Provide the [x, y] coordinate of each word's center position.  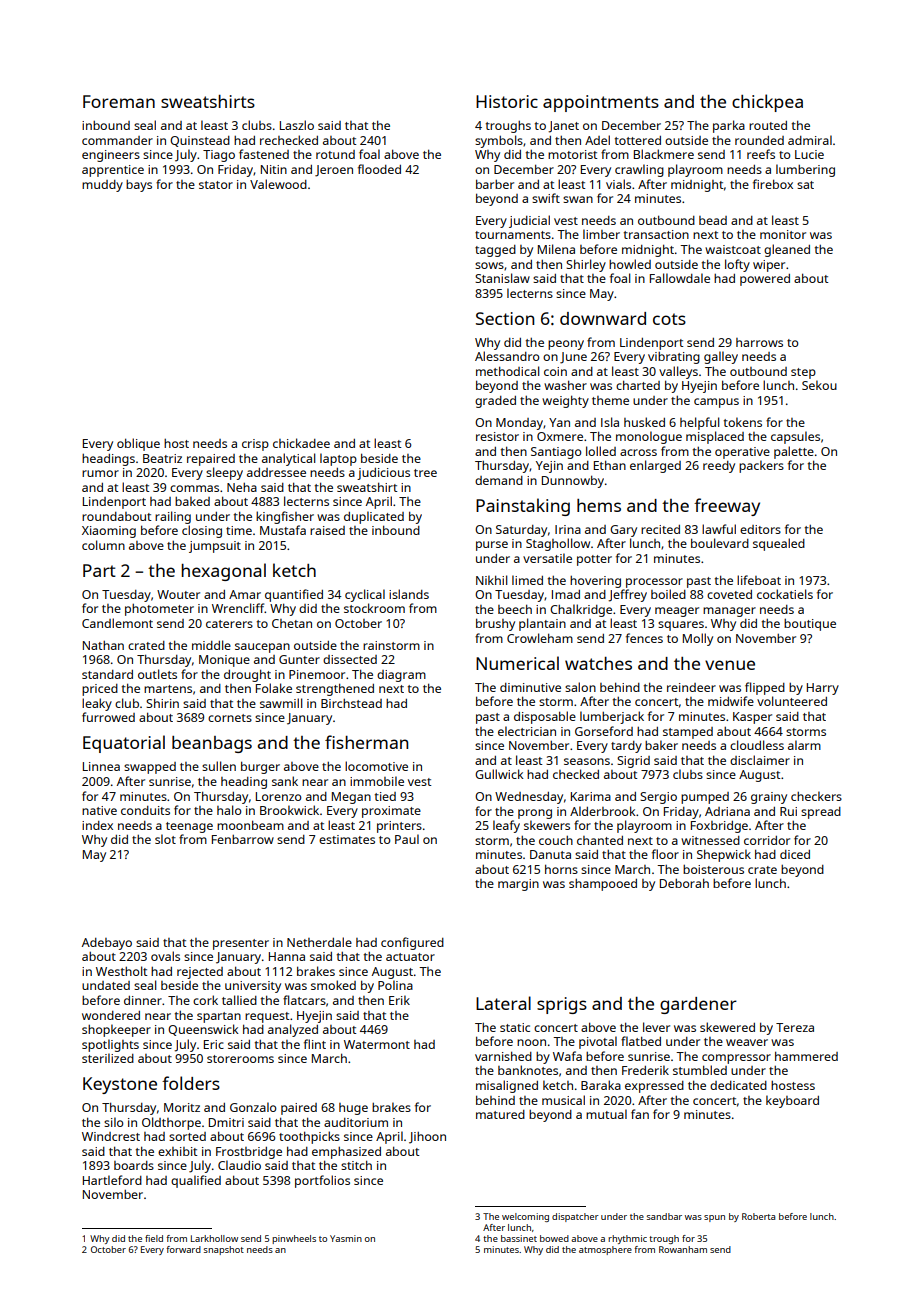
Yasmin [346, 1238]
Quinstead [200, 141]
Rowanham [683, 1249]
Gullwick [499, 774]
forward [183, 1249]
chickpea [767, 103]
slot [165, 839]
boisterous [713, 869]
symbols [499, 141]
